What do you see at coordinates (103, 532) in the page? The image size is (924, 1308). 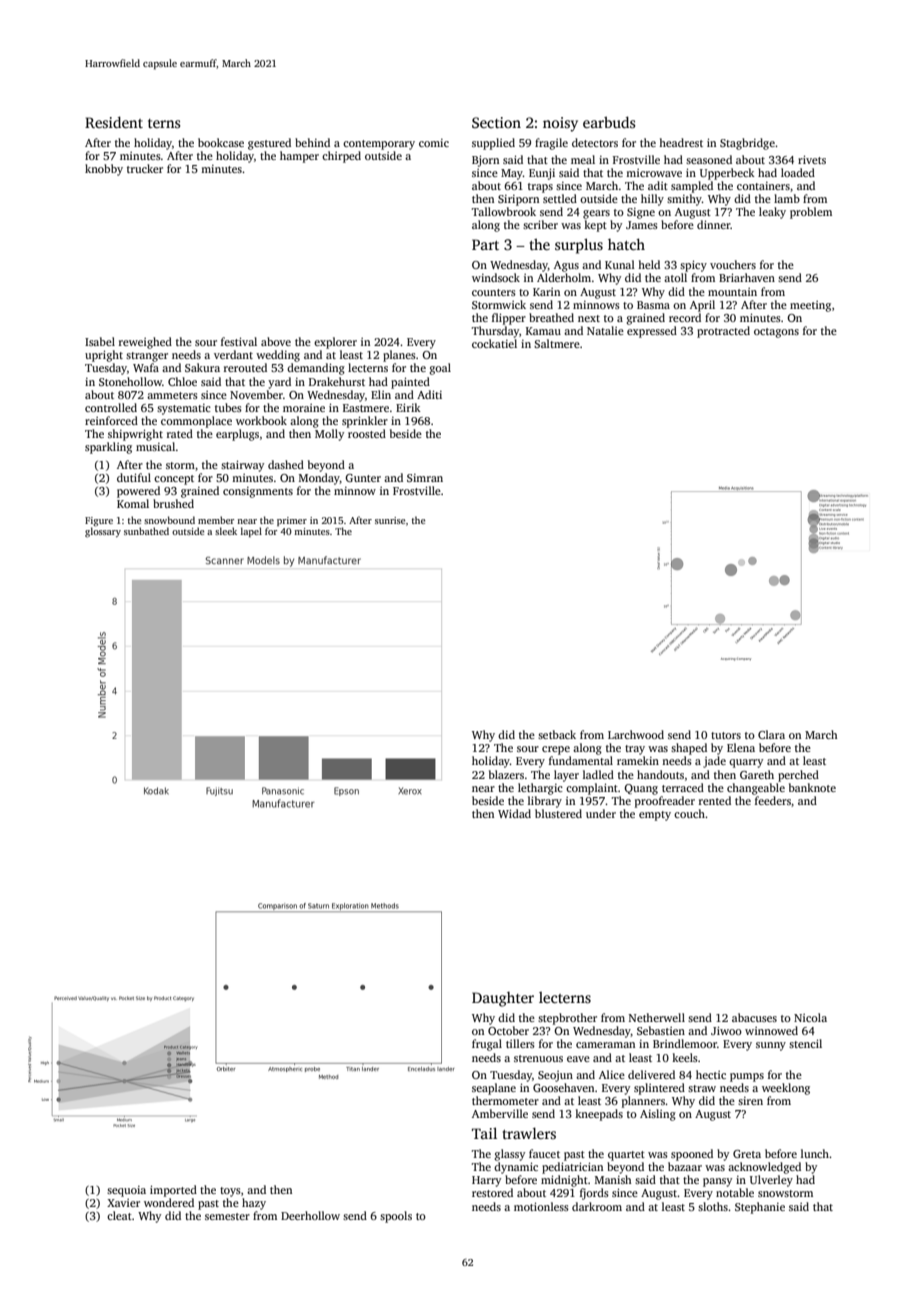 I see `glossary` at bounding box center [103, 532].
